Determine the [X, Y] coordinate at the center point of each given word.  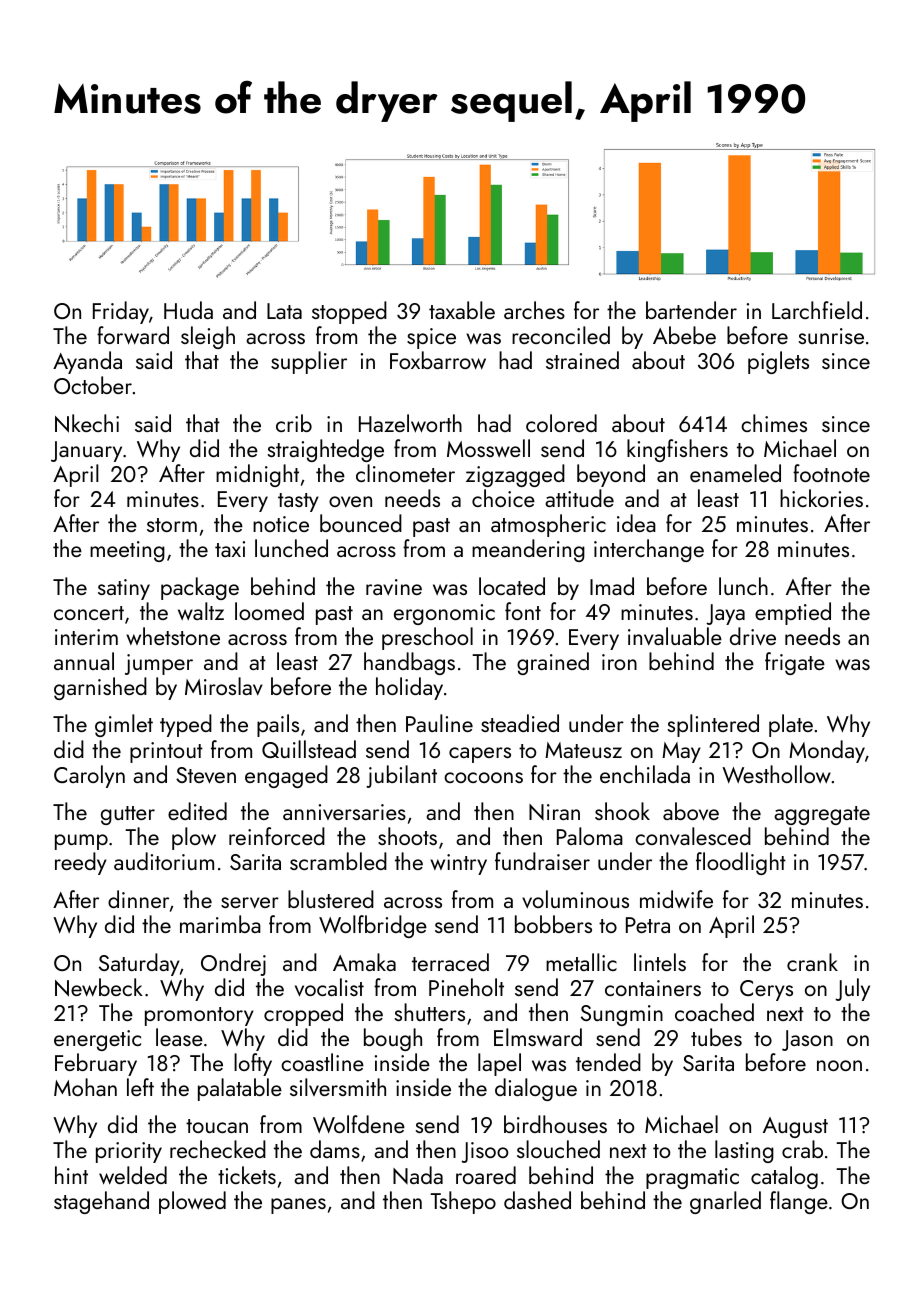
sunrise [831, 336]
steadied [520, 723]
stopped [349, 312]
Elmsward [538, 1037]
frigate [795, 663]
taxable [462, 310]
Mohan [85, 1087]
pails [278, 725]
